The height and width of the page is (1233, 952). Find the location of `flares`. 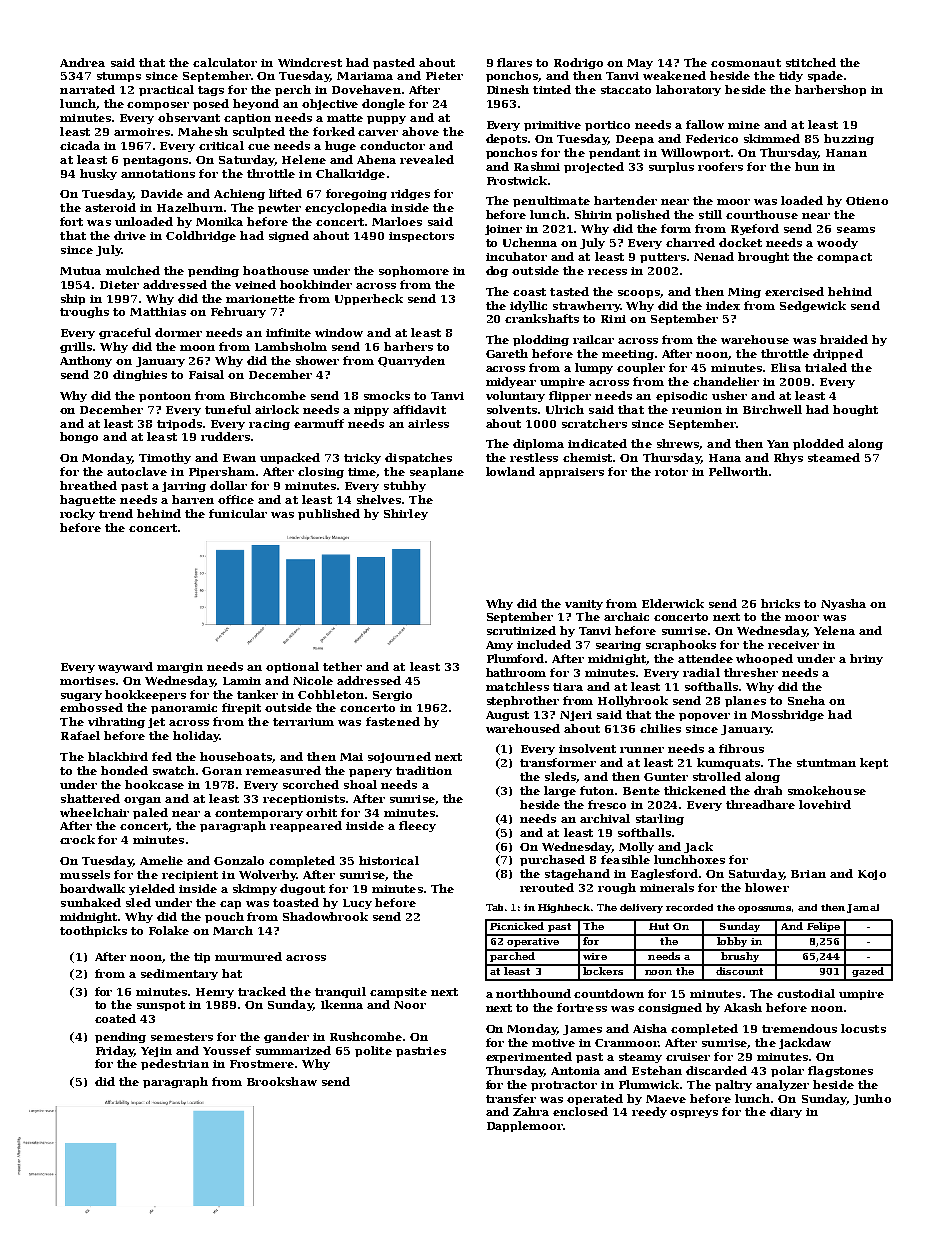

flares is located at coordinates (514, 62).
